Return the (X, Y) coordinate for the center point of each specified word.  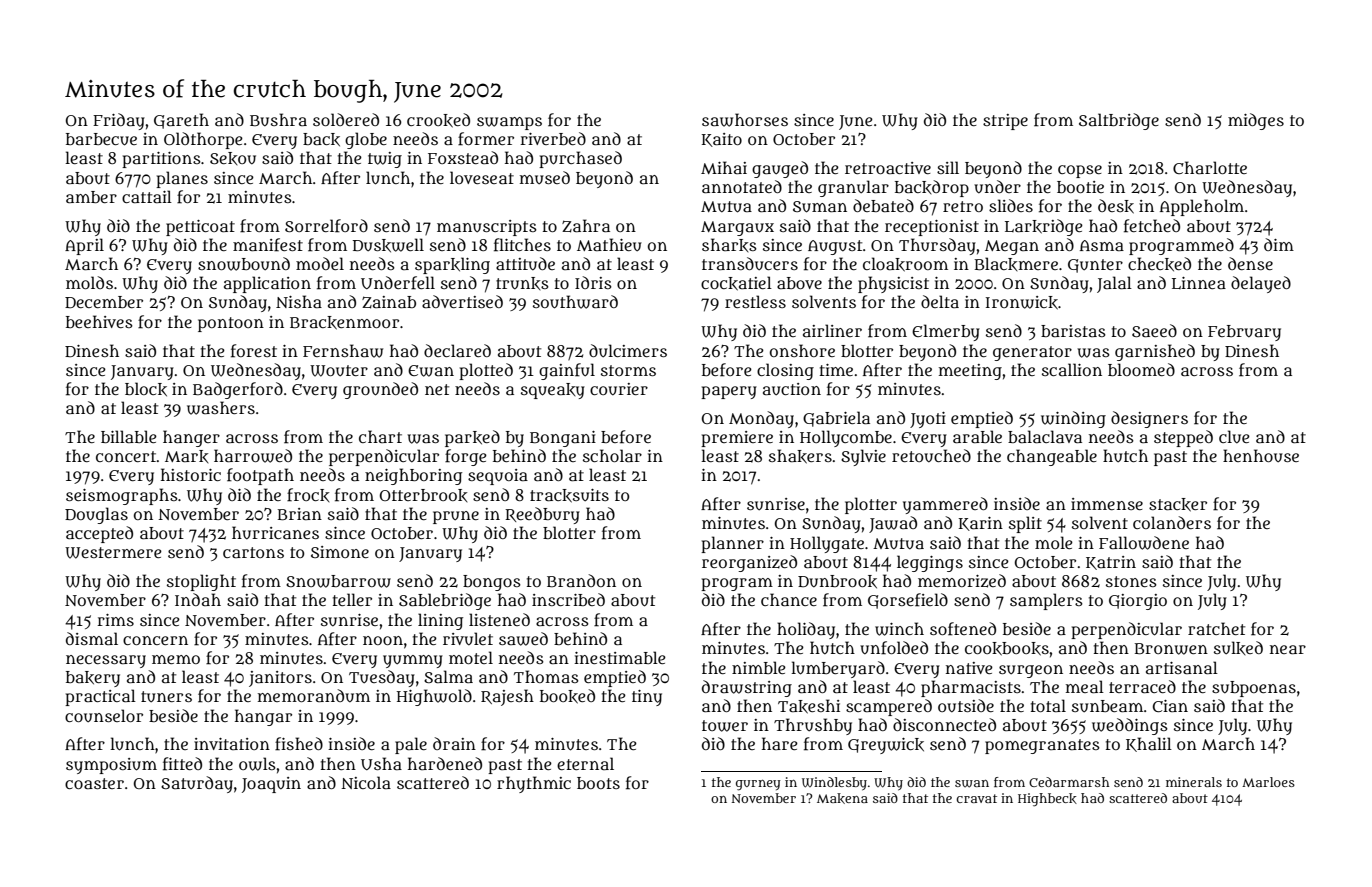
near (1288, 649)
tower (725, 726)
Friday (119, 121)
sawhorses (745, 120)
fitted (182, 764)
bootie (1080, 187)
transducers (750, 263)
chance (789, 599)
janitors (280, 679)
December (104, 302)
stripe (1005, 122)
